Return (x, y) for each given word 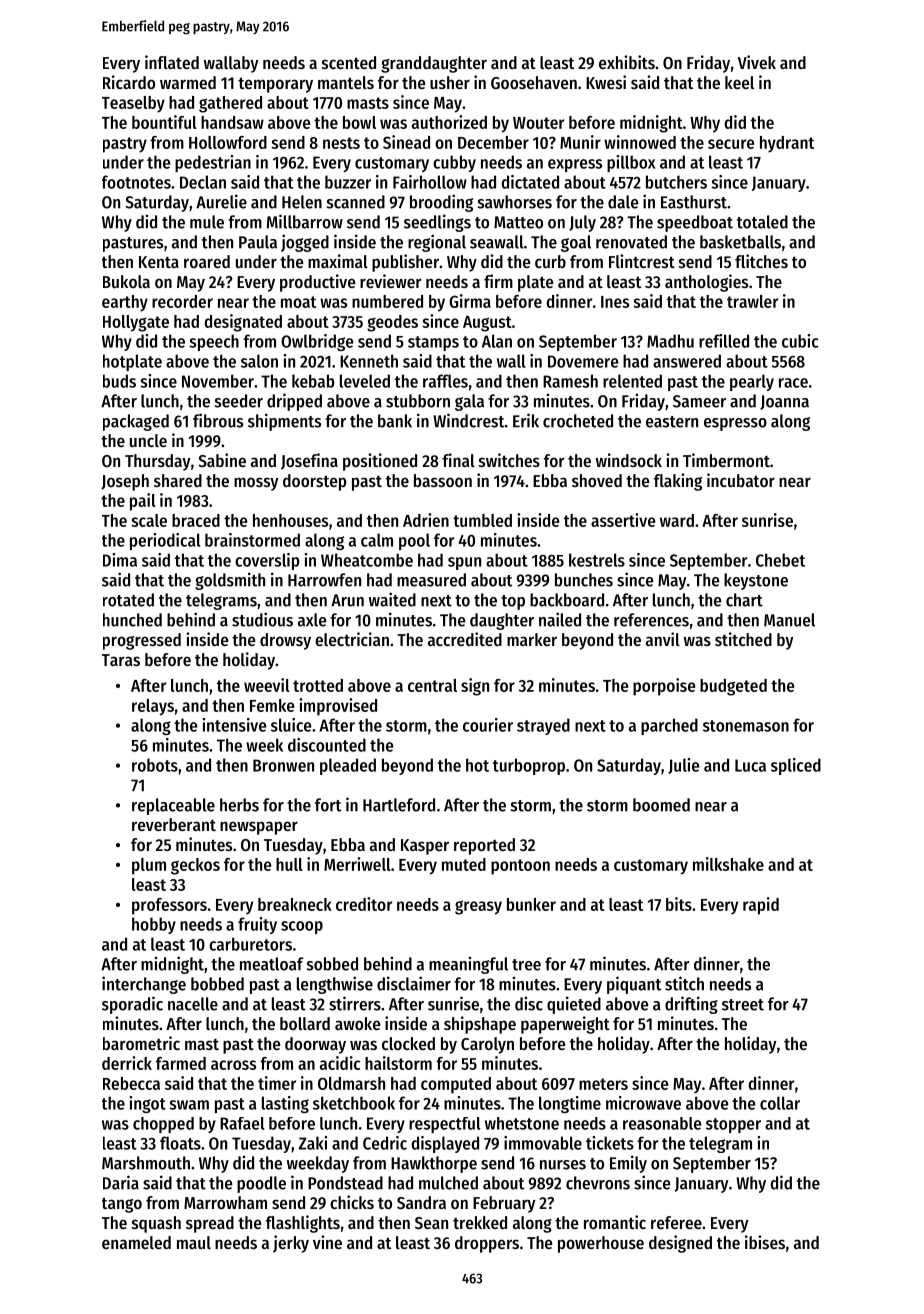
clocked (408, 1043)
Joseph (125, 482)
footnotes (136, 182)
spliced (796, 766)
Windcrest (469, 420)
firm (498, 281)
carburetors (250, 944)
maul (194, 1242)
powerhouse (601, 1244)
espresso (735, 424)
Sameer (699, 401)
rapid (761, 906)
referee (676, 1222)
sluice (291, 725)
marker (532, 639)
